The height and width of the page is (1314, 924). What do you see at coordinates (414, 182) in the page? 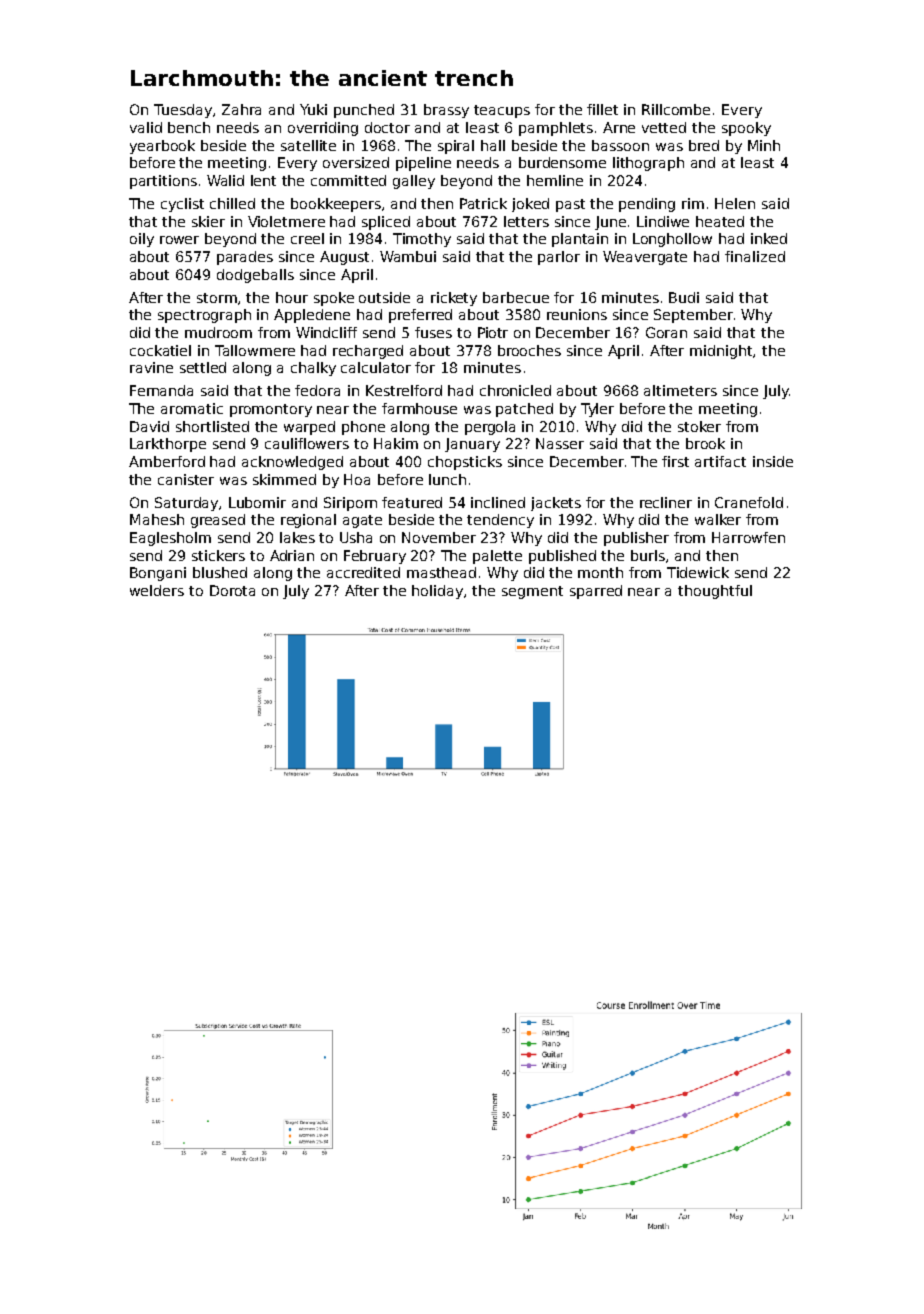
I see `galley` at bounding box center [414, 182].
